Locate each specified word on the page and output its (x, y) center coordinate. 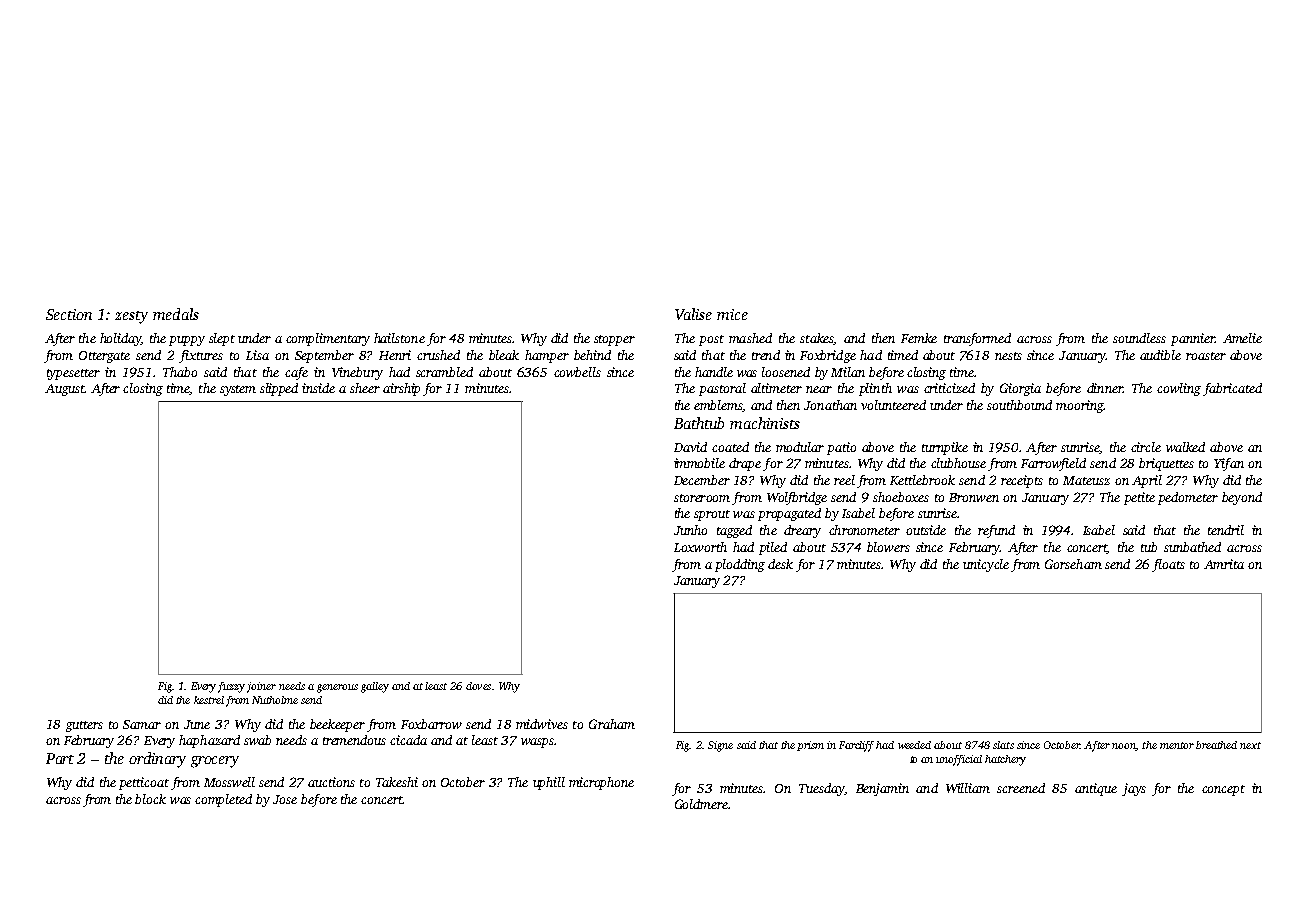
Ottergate (104, 357)
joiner (261, 687)
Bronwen (974, 497)
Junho (690, 530)
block (150, 799)
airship (401, 389)
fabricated (1232, 389)
